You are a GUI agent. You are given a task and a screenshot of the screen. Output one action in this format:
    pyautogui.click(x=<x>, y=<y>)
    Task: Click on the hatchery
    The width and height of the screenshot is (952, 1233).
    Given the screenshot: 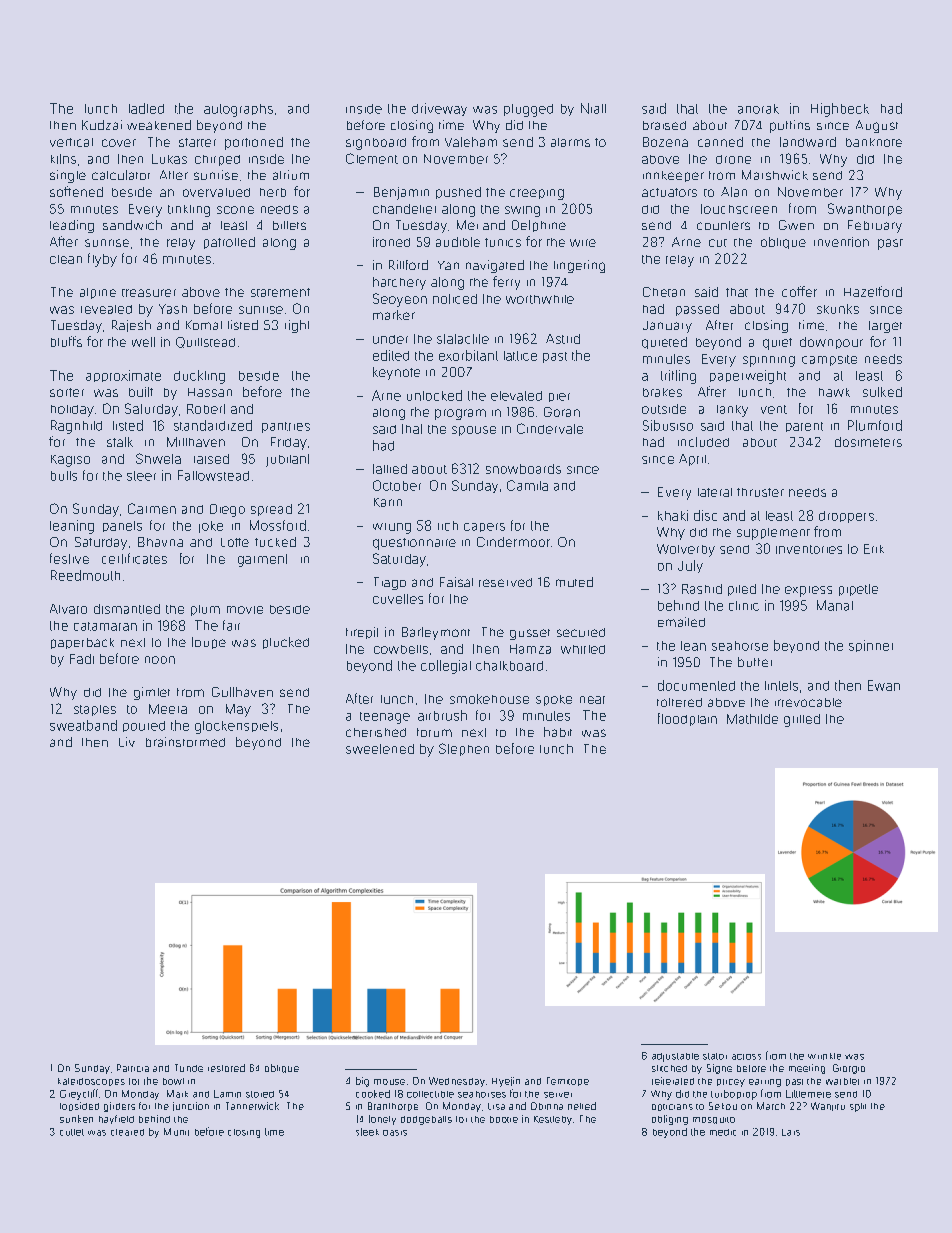 What is the action you would take?
    pyautogui.click(x=399, y=283)
